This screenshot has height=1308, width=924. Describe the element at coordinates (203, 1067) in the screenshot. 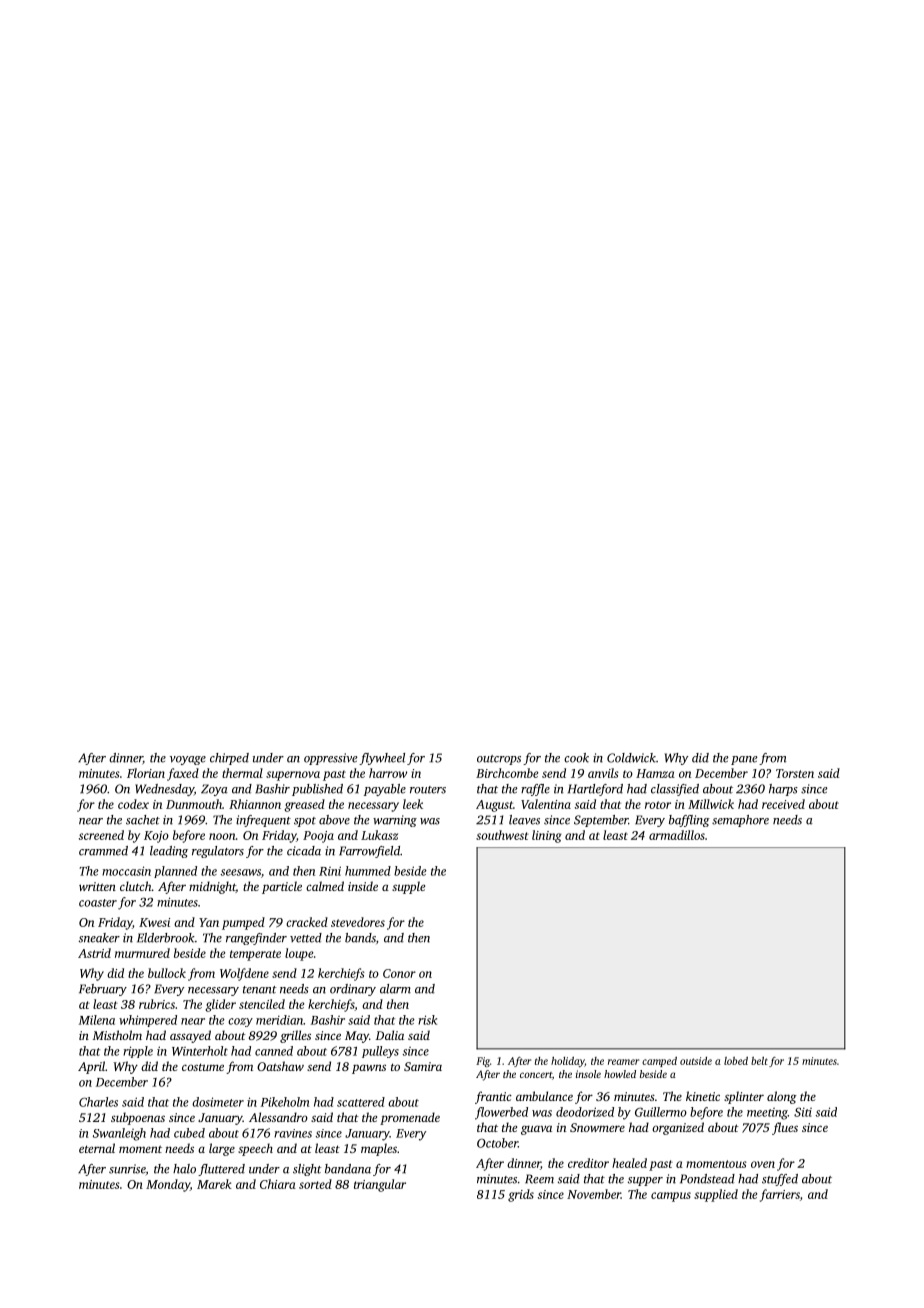

I see `costume` at that location.
